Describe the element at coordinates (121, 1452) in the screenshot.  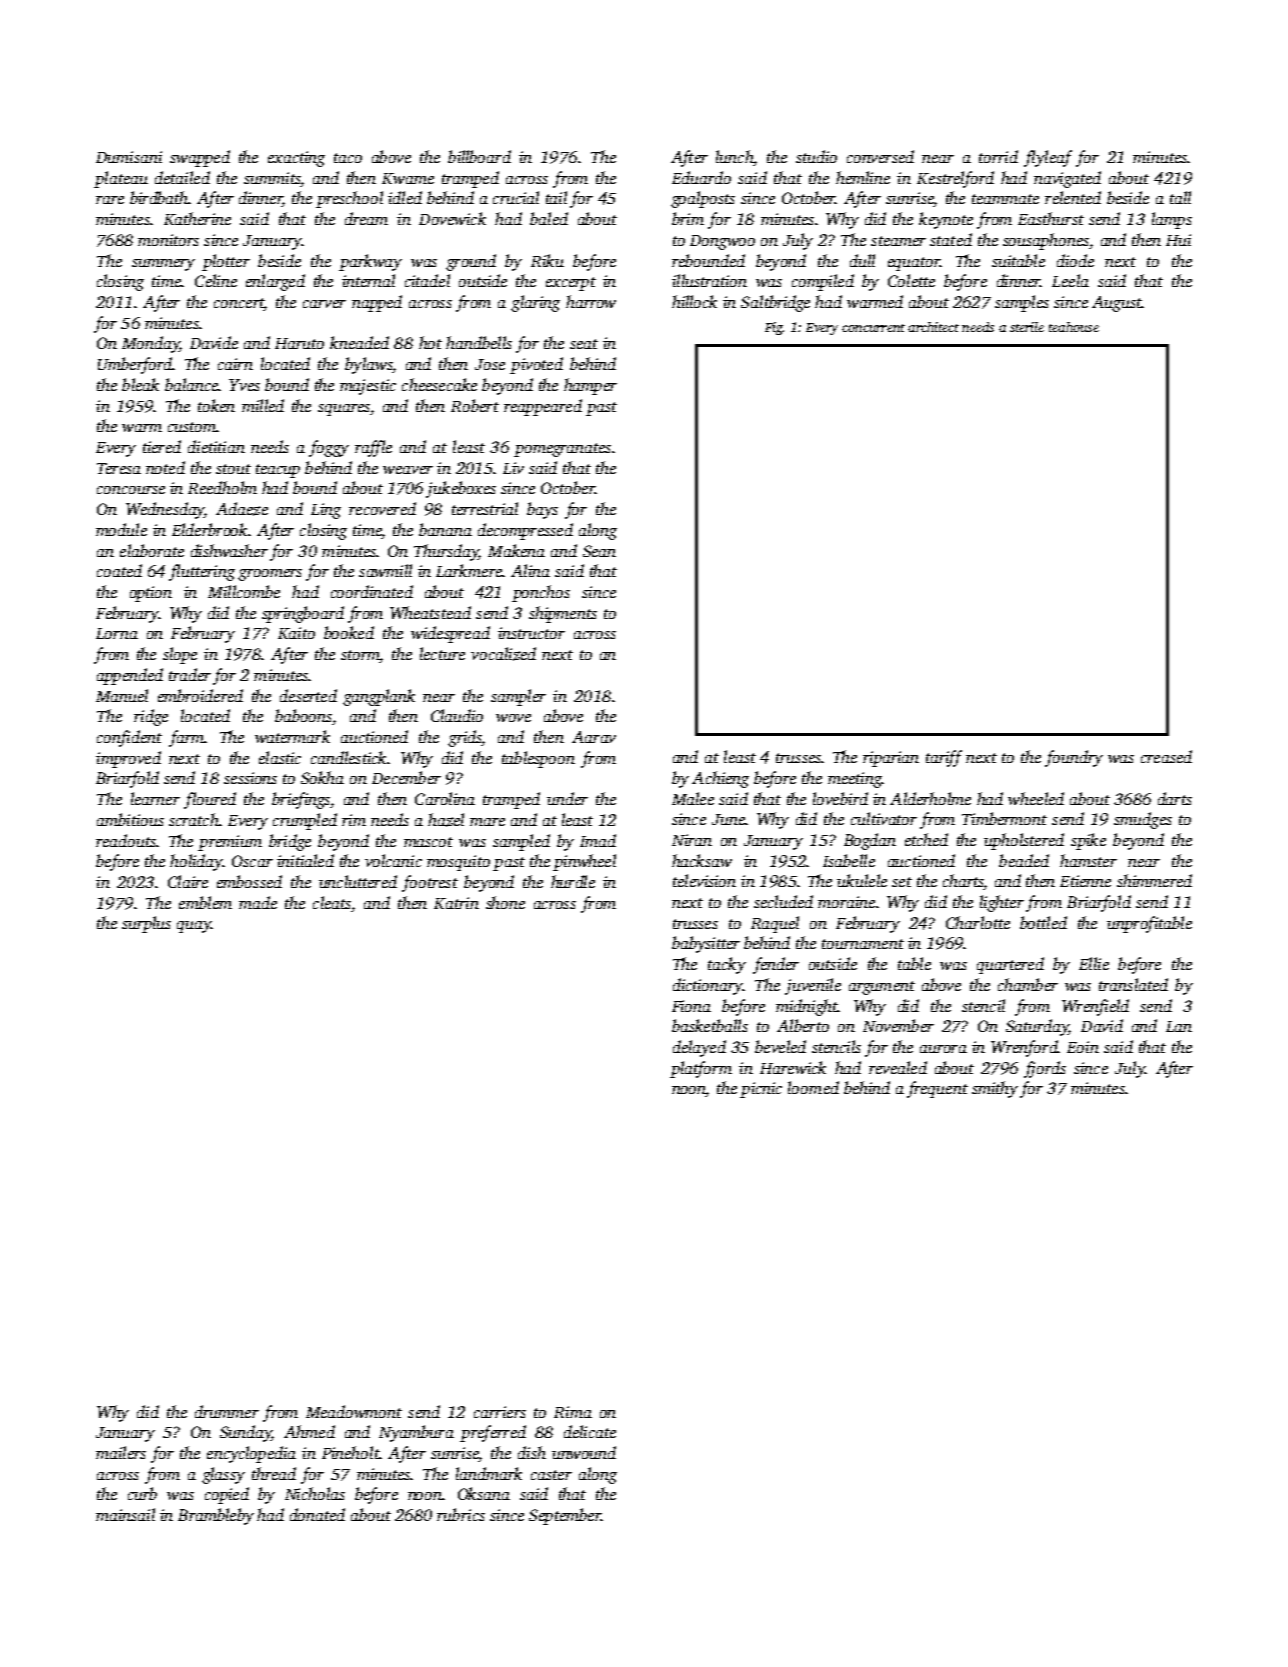
I see `mailers` at that location.
